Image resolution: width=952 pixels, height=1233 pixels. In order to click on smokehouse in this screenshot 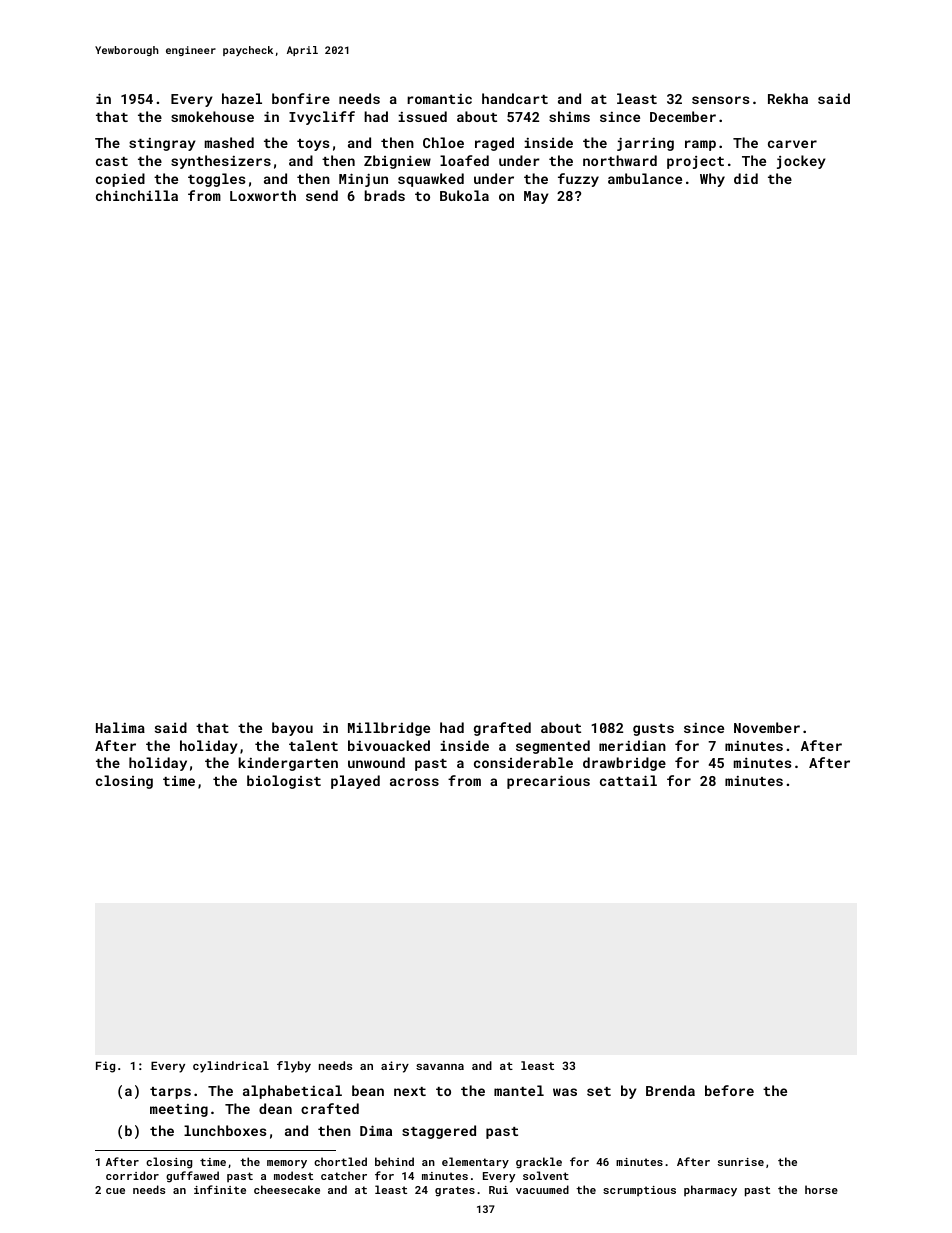, I will do `click(212, 116)`.
